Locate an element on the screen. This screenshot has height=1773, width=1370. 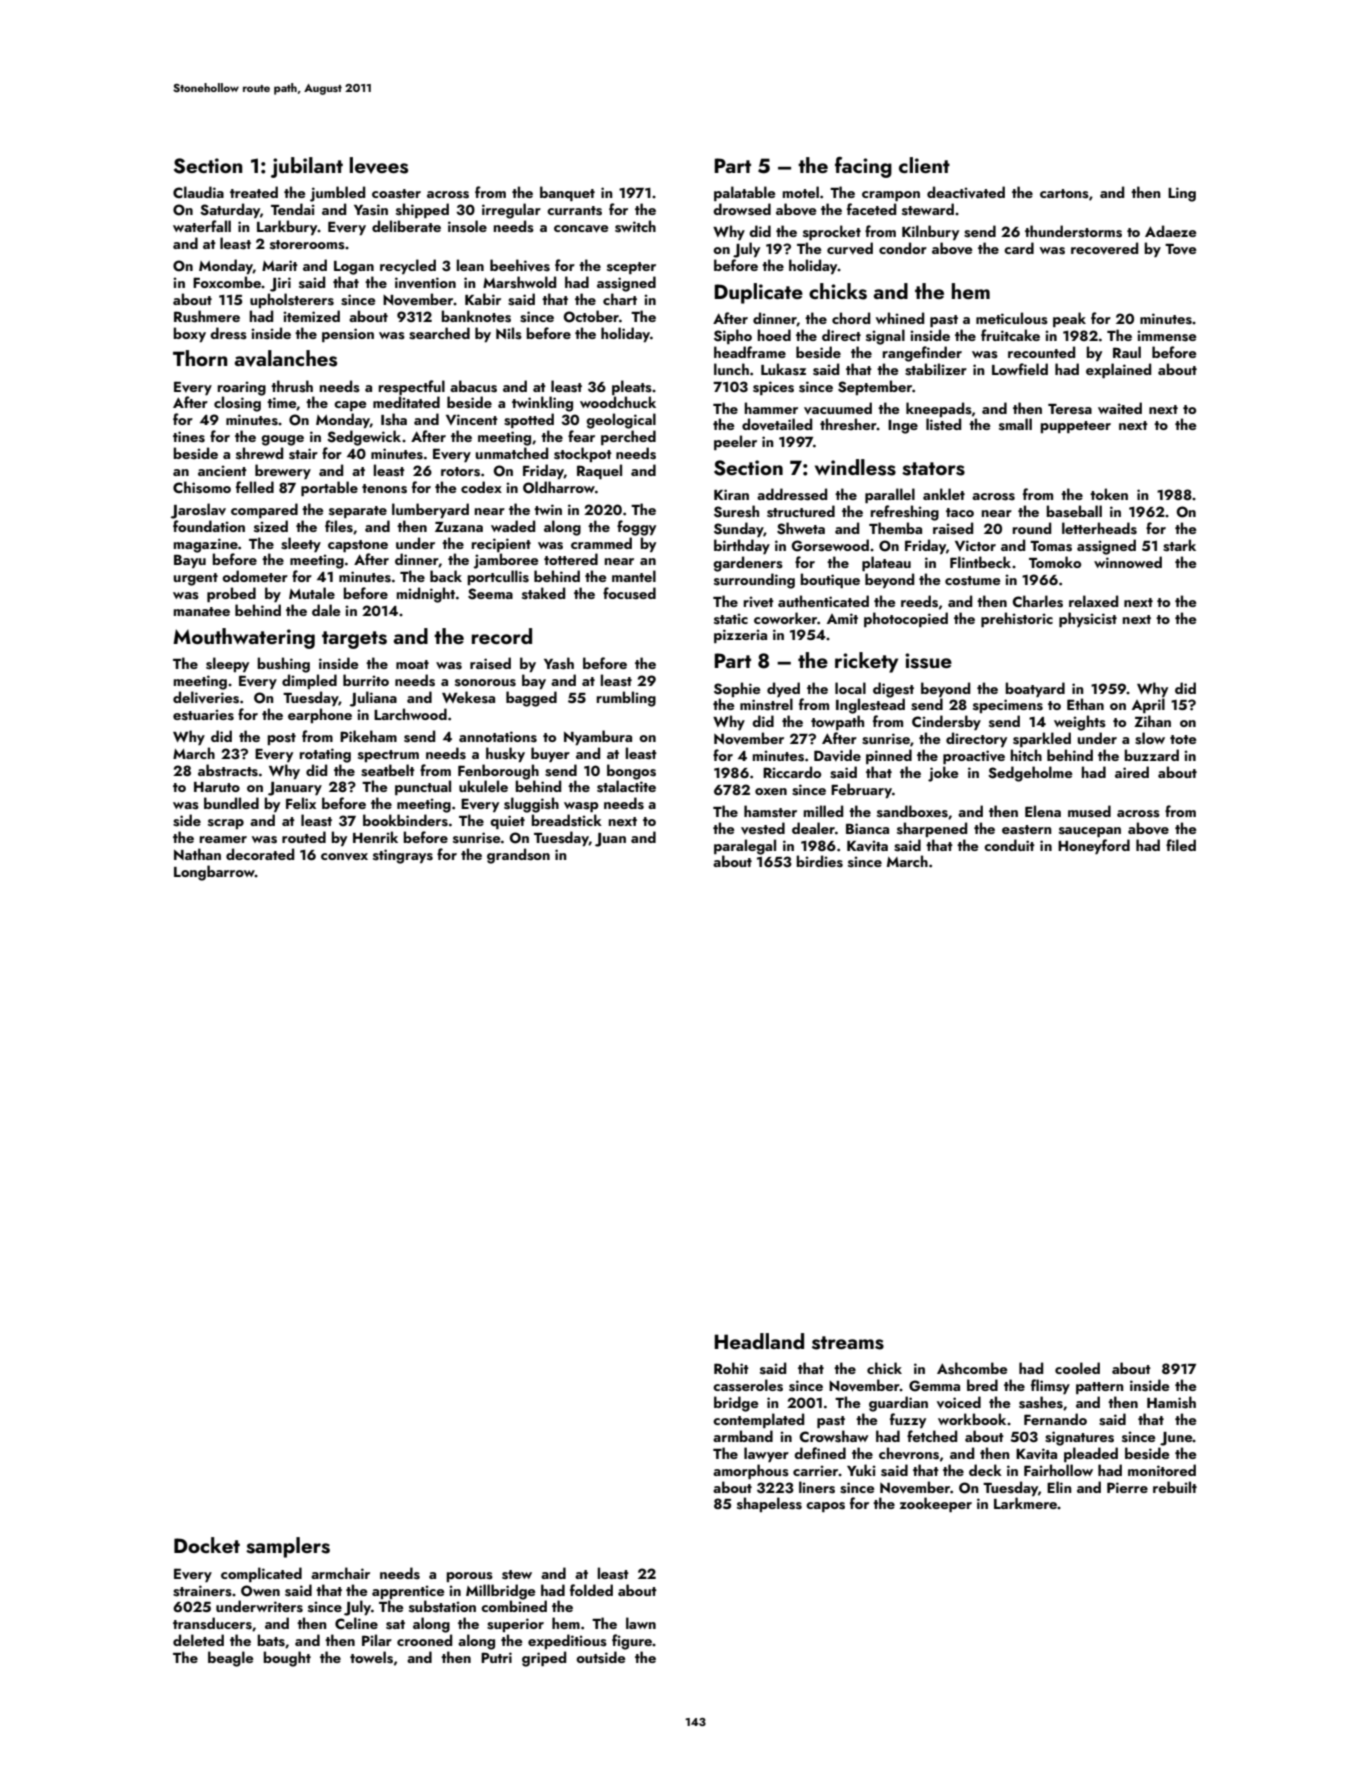
facing is located at coordinates (863, 167).
